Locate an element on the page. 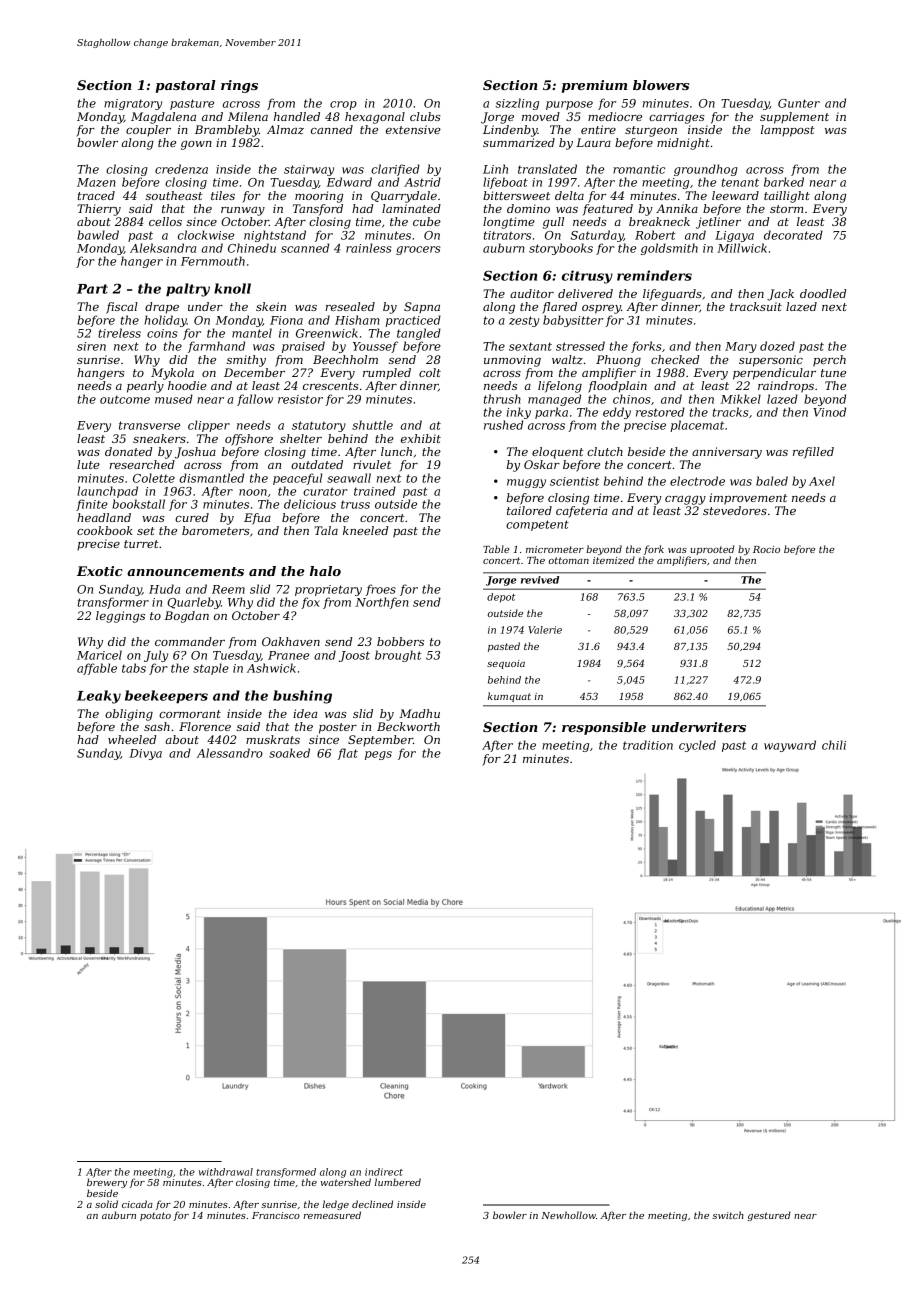 Image resolution: width=924 pixels, height=1308 pixels. fallow is located at coordinates (255, 400).
